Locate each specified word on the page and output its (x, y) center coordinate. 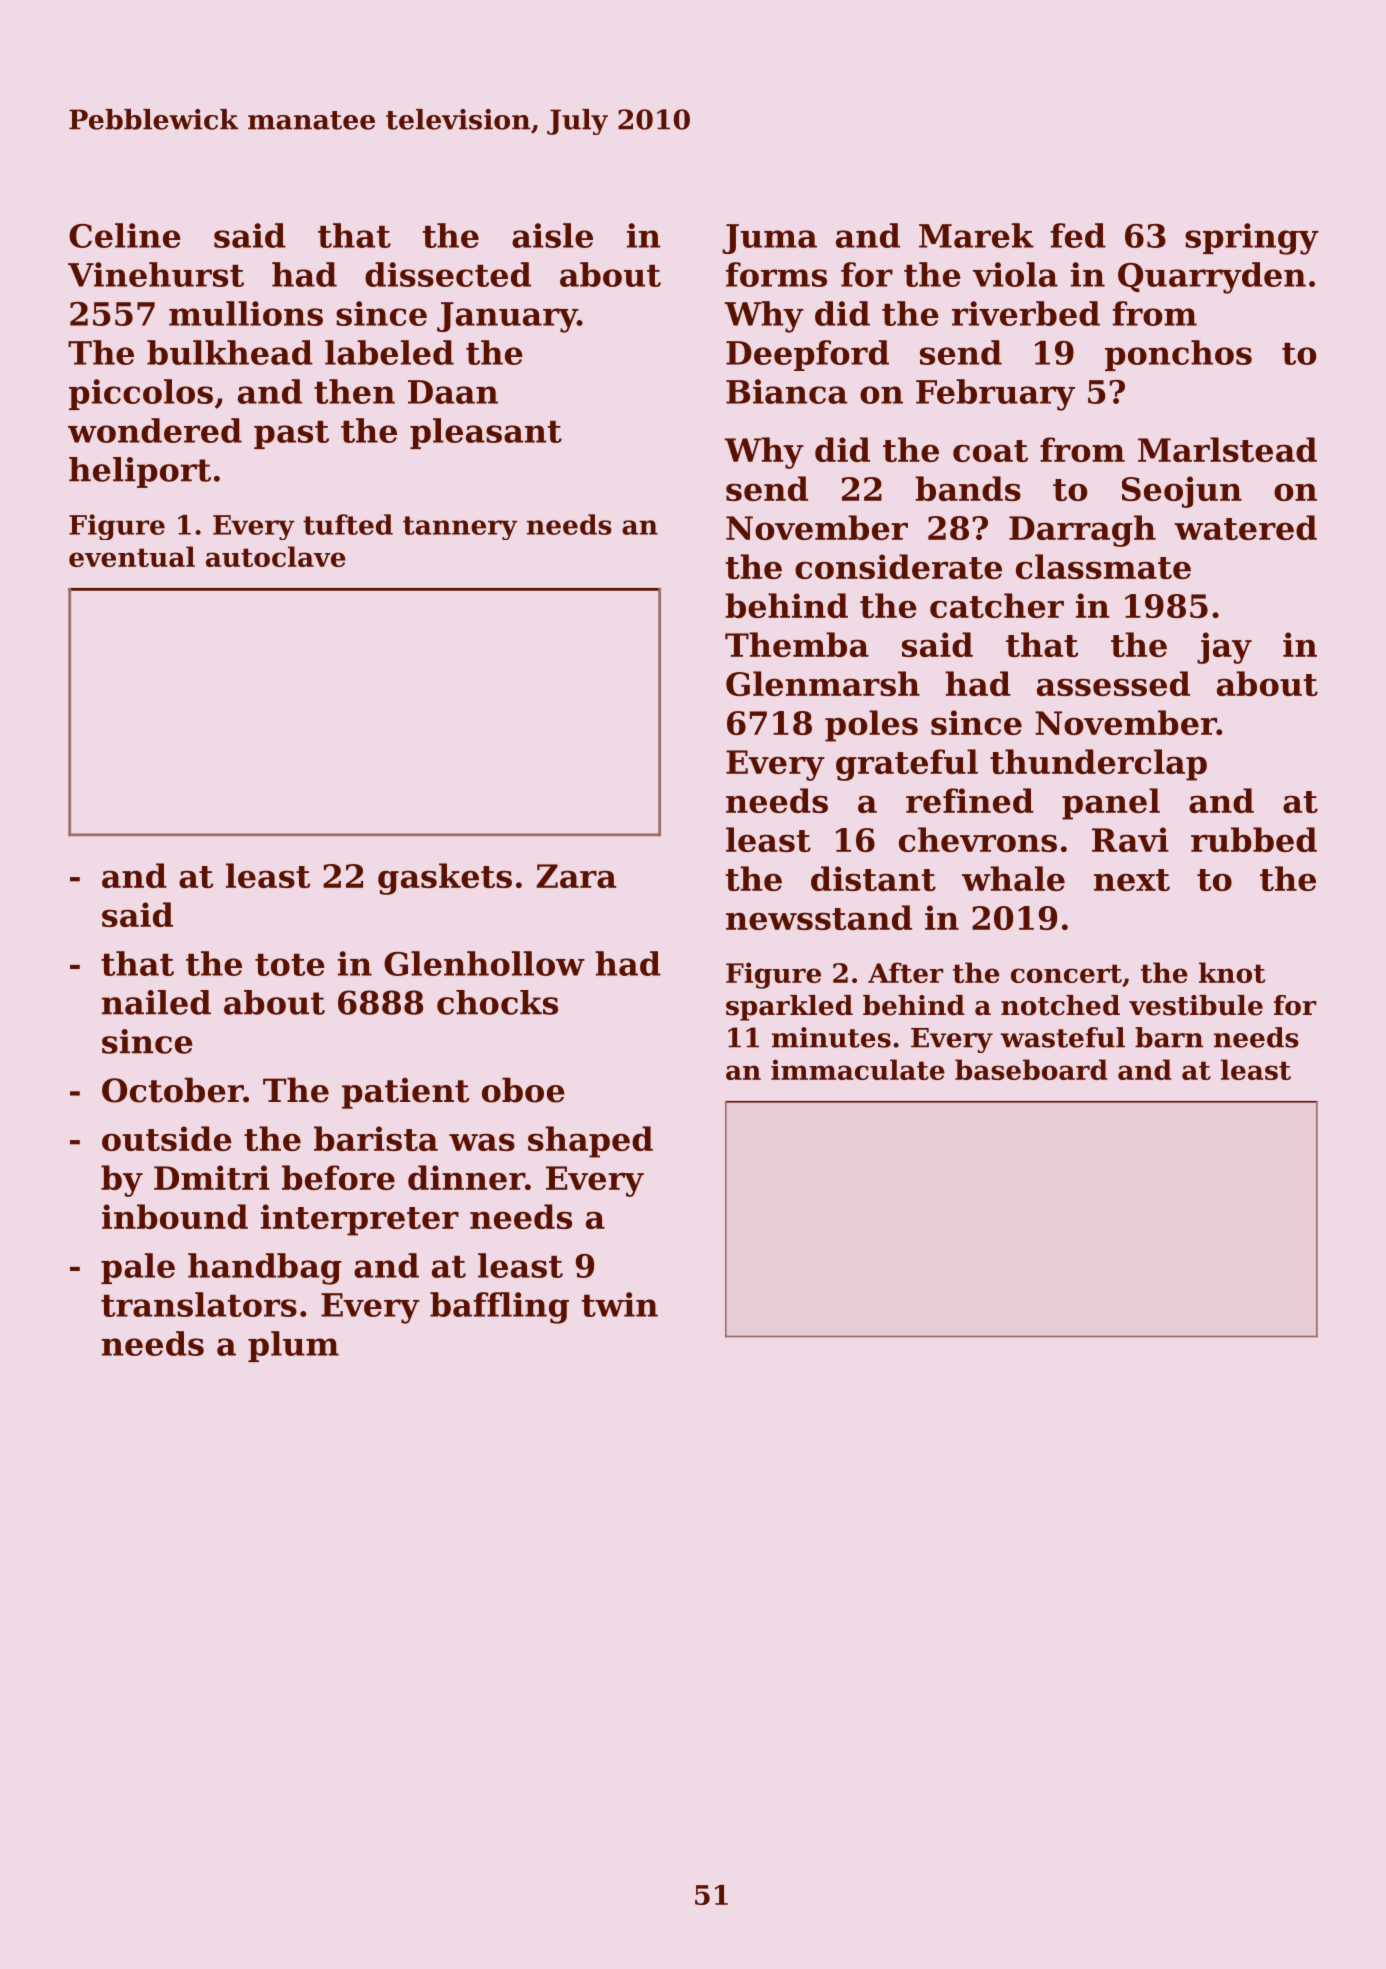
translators (199, 1304)
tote (290, 965)
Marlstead (1227, 449)
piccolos (141, 394)
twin (620, 1304)
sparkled (789, 1008)
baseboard (1031, 1069)
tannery (460, 528)
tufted (348, 524)
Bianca (786, 391)
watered (1245, 527)
